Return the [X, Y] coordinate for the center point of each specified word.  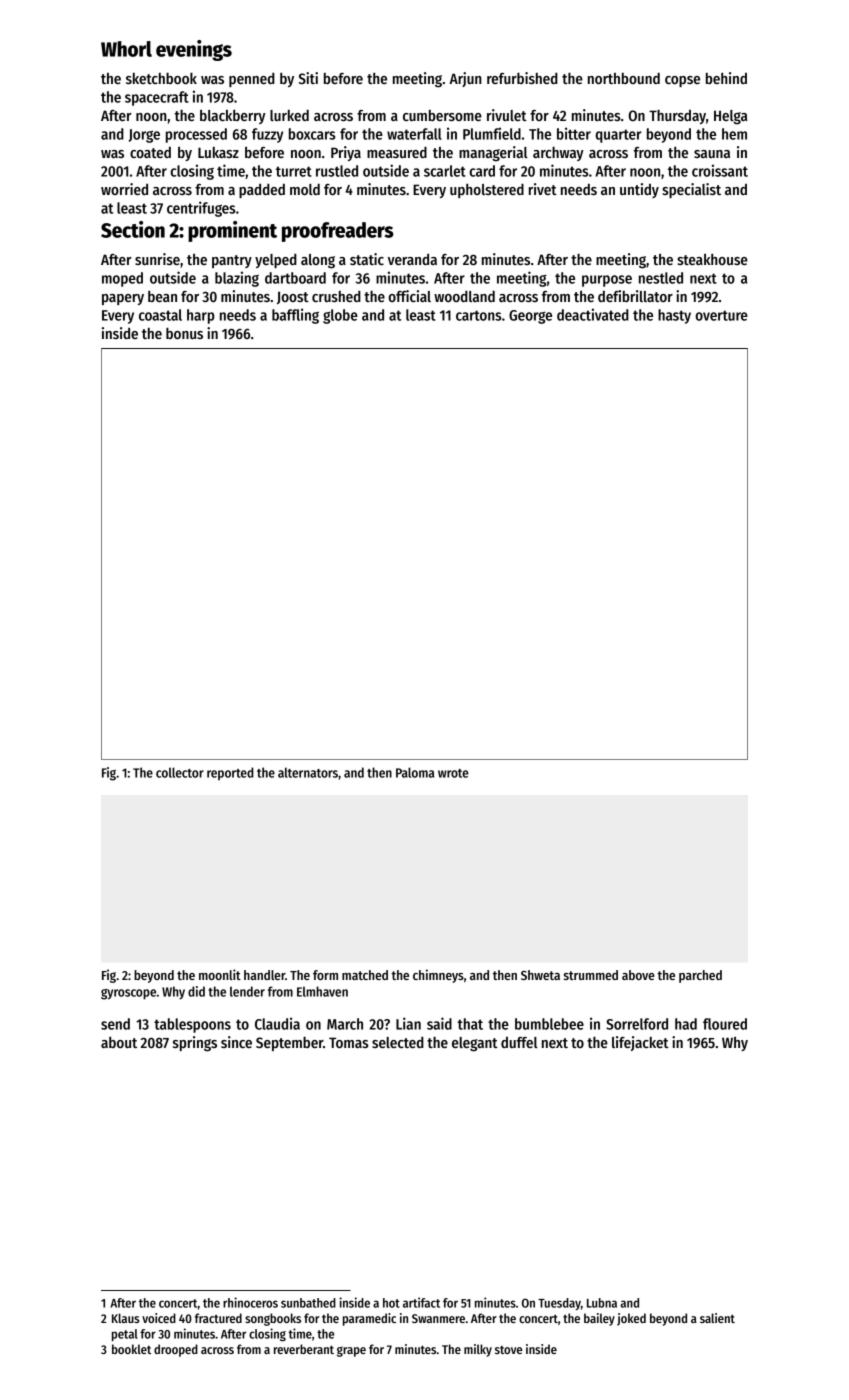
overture [721, 315]
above [638, 975]
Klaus [126, 1318]
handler [264, 975]
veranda [412, 259]
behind [726, 78]
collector [180, 772]
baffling [295, 316]
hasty [674, 316]
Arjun [465, 79]
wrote [453, 773]
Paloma [415, 772]
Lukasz [218, 152]
